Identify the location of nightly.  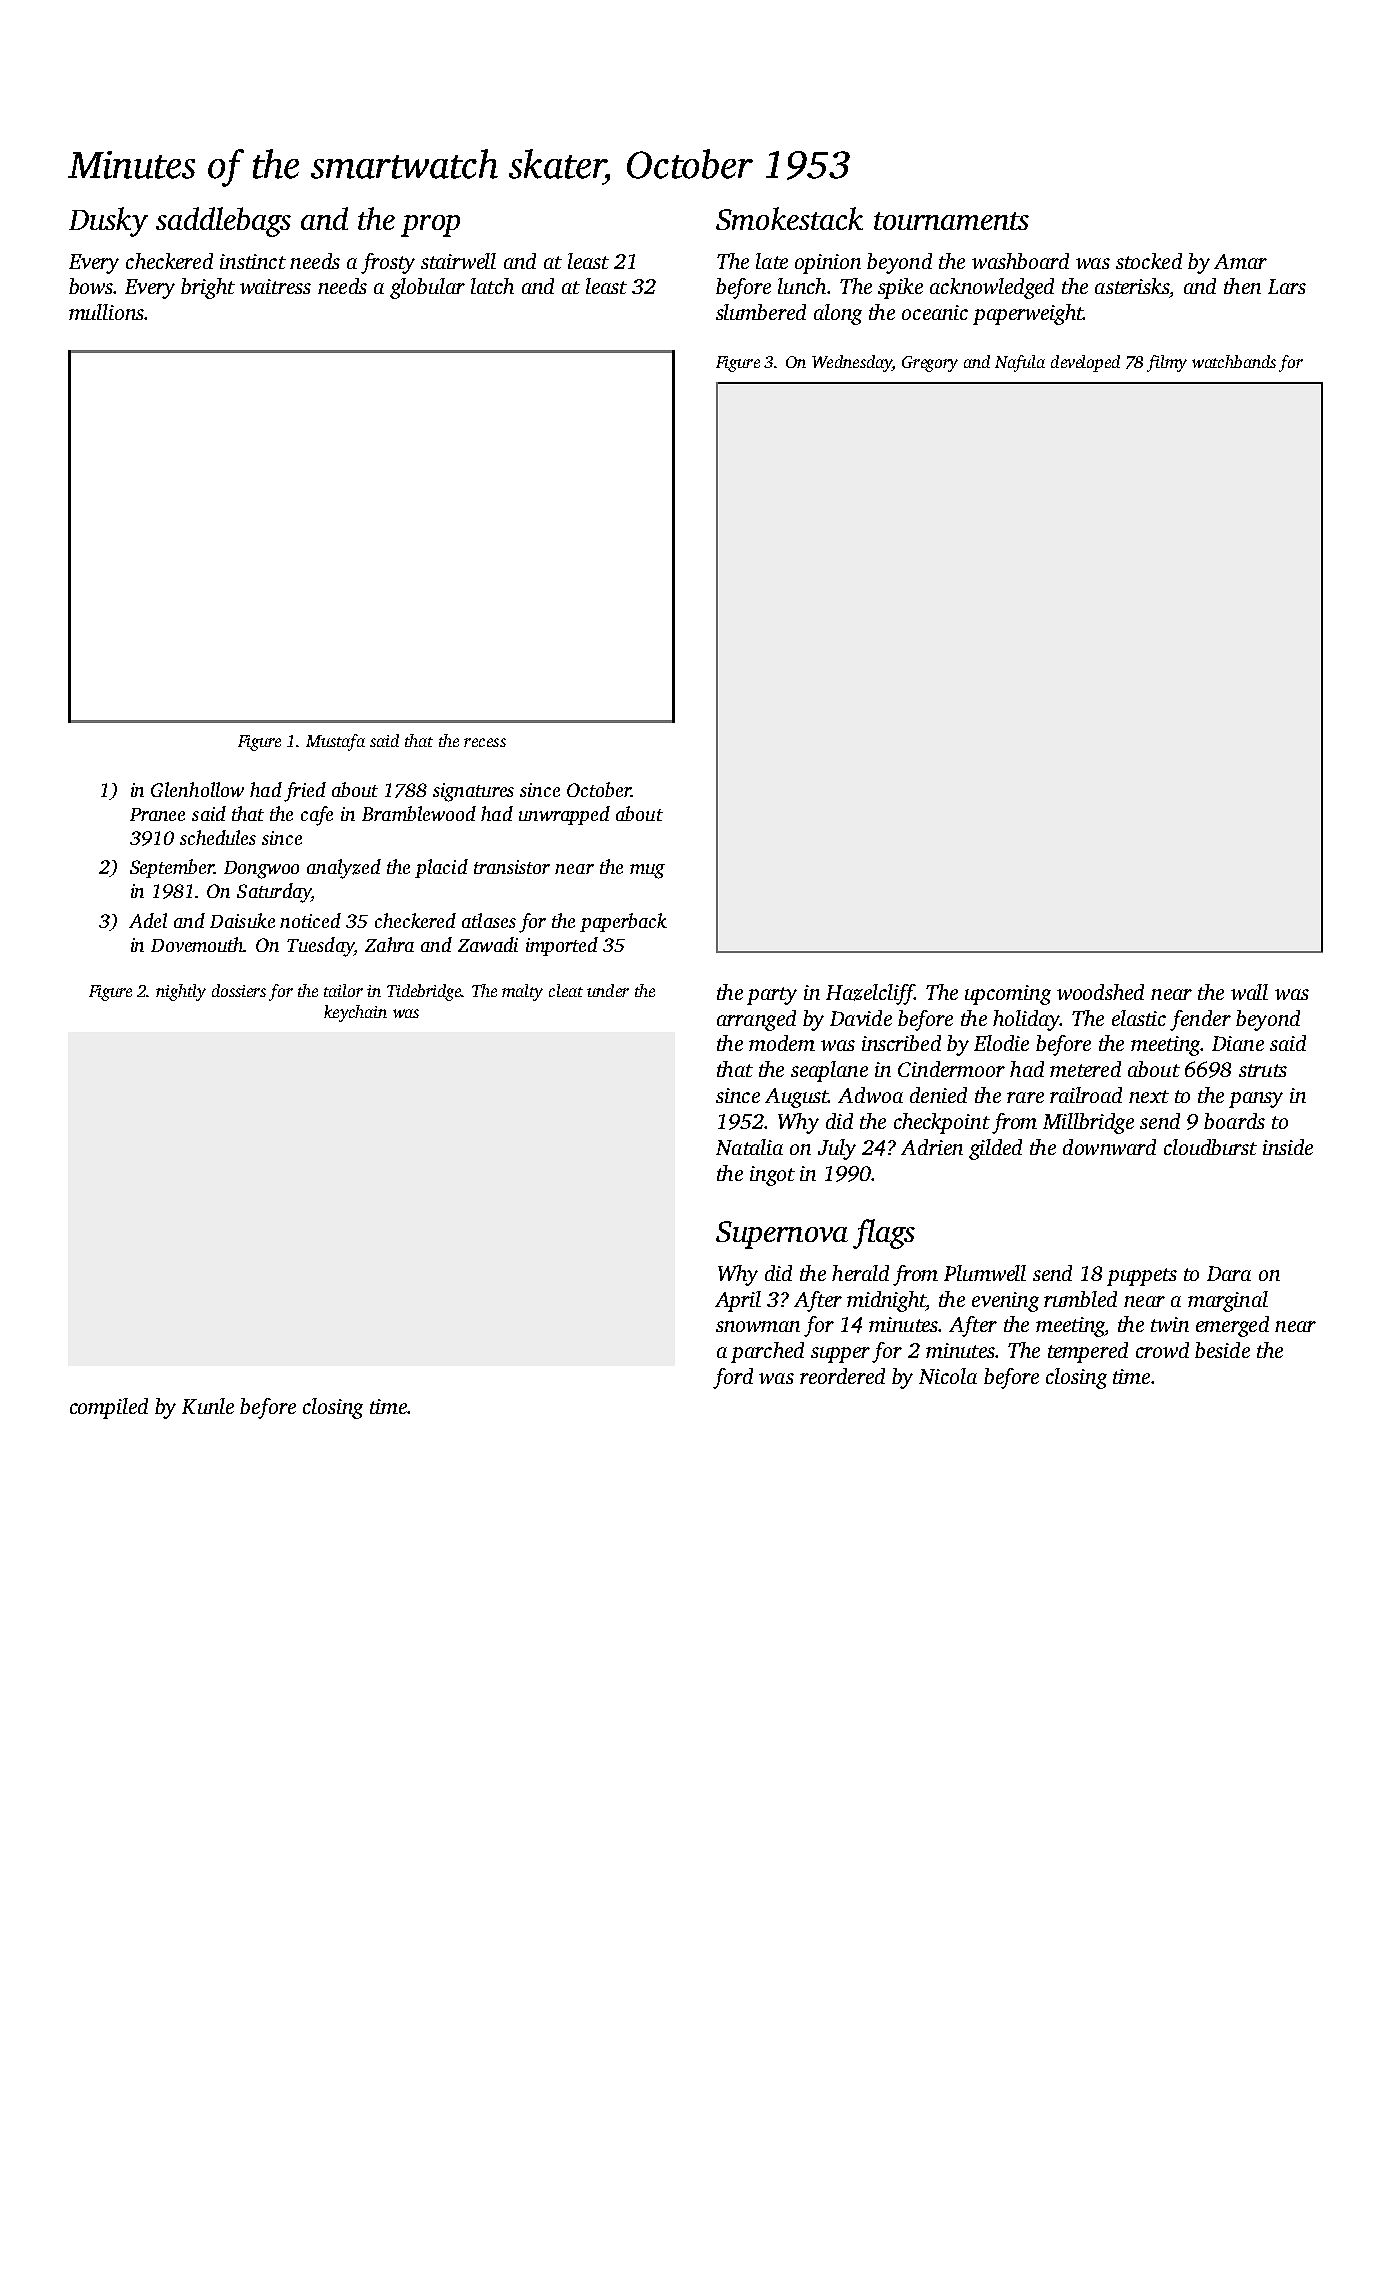
(181, 992).
